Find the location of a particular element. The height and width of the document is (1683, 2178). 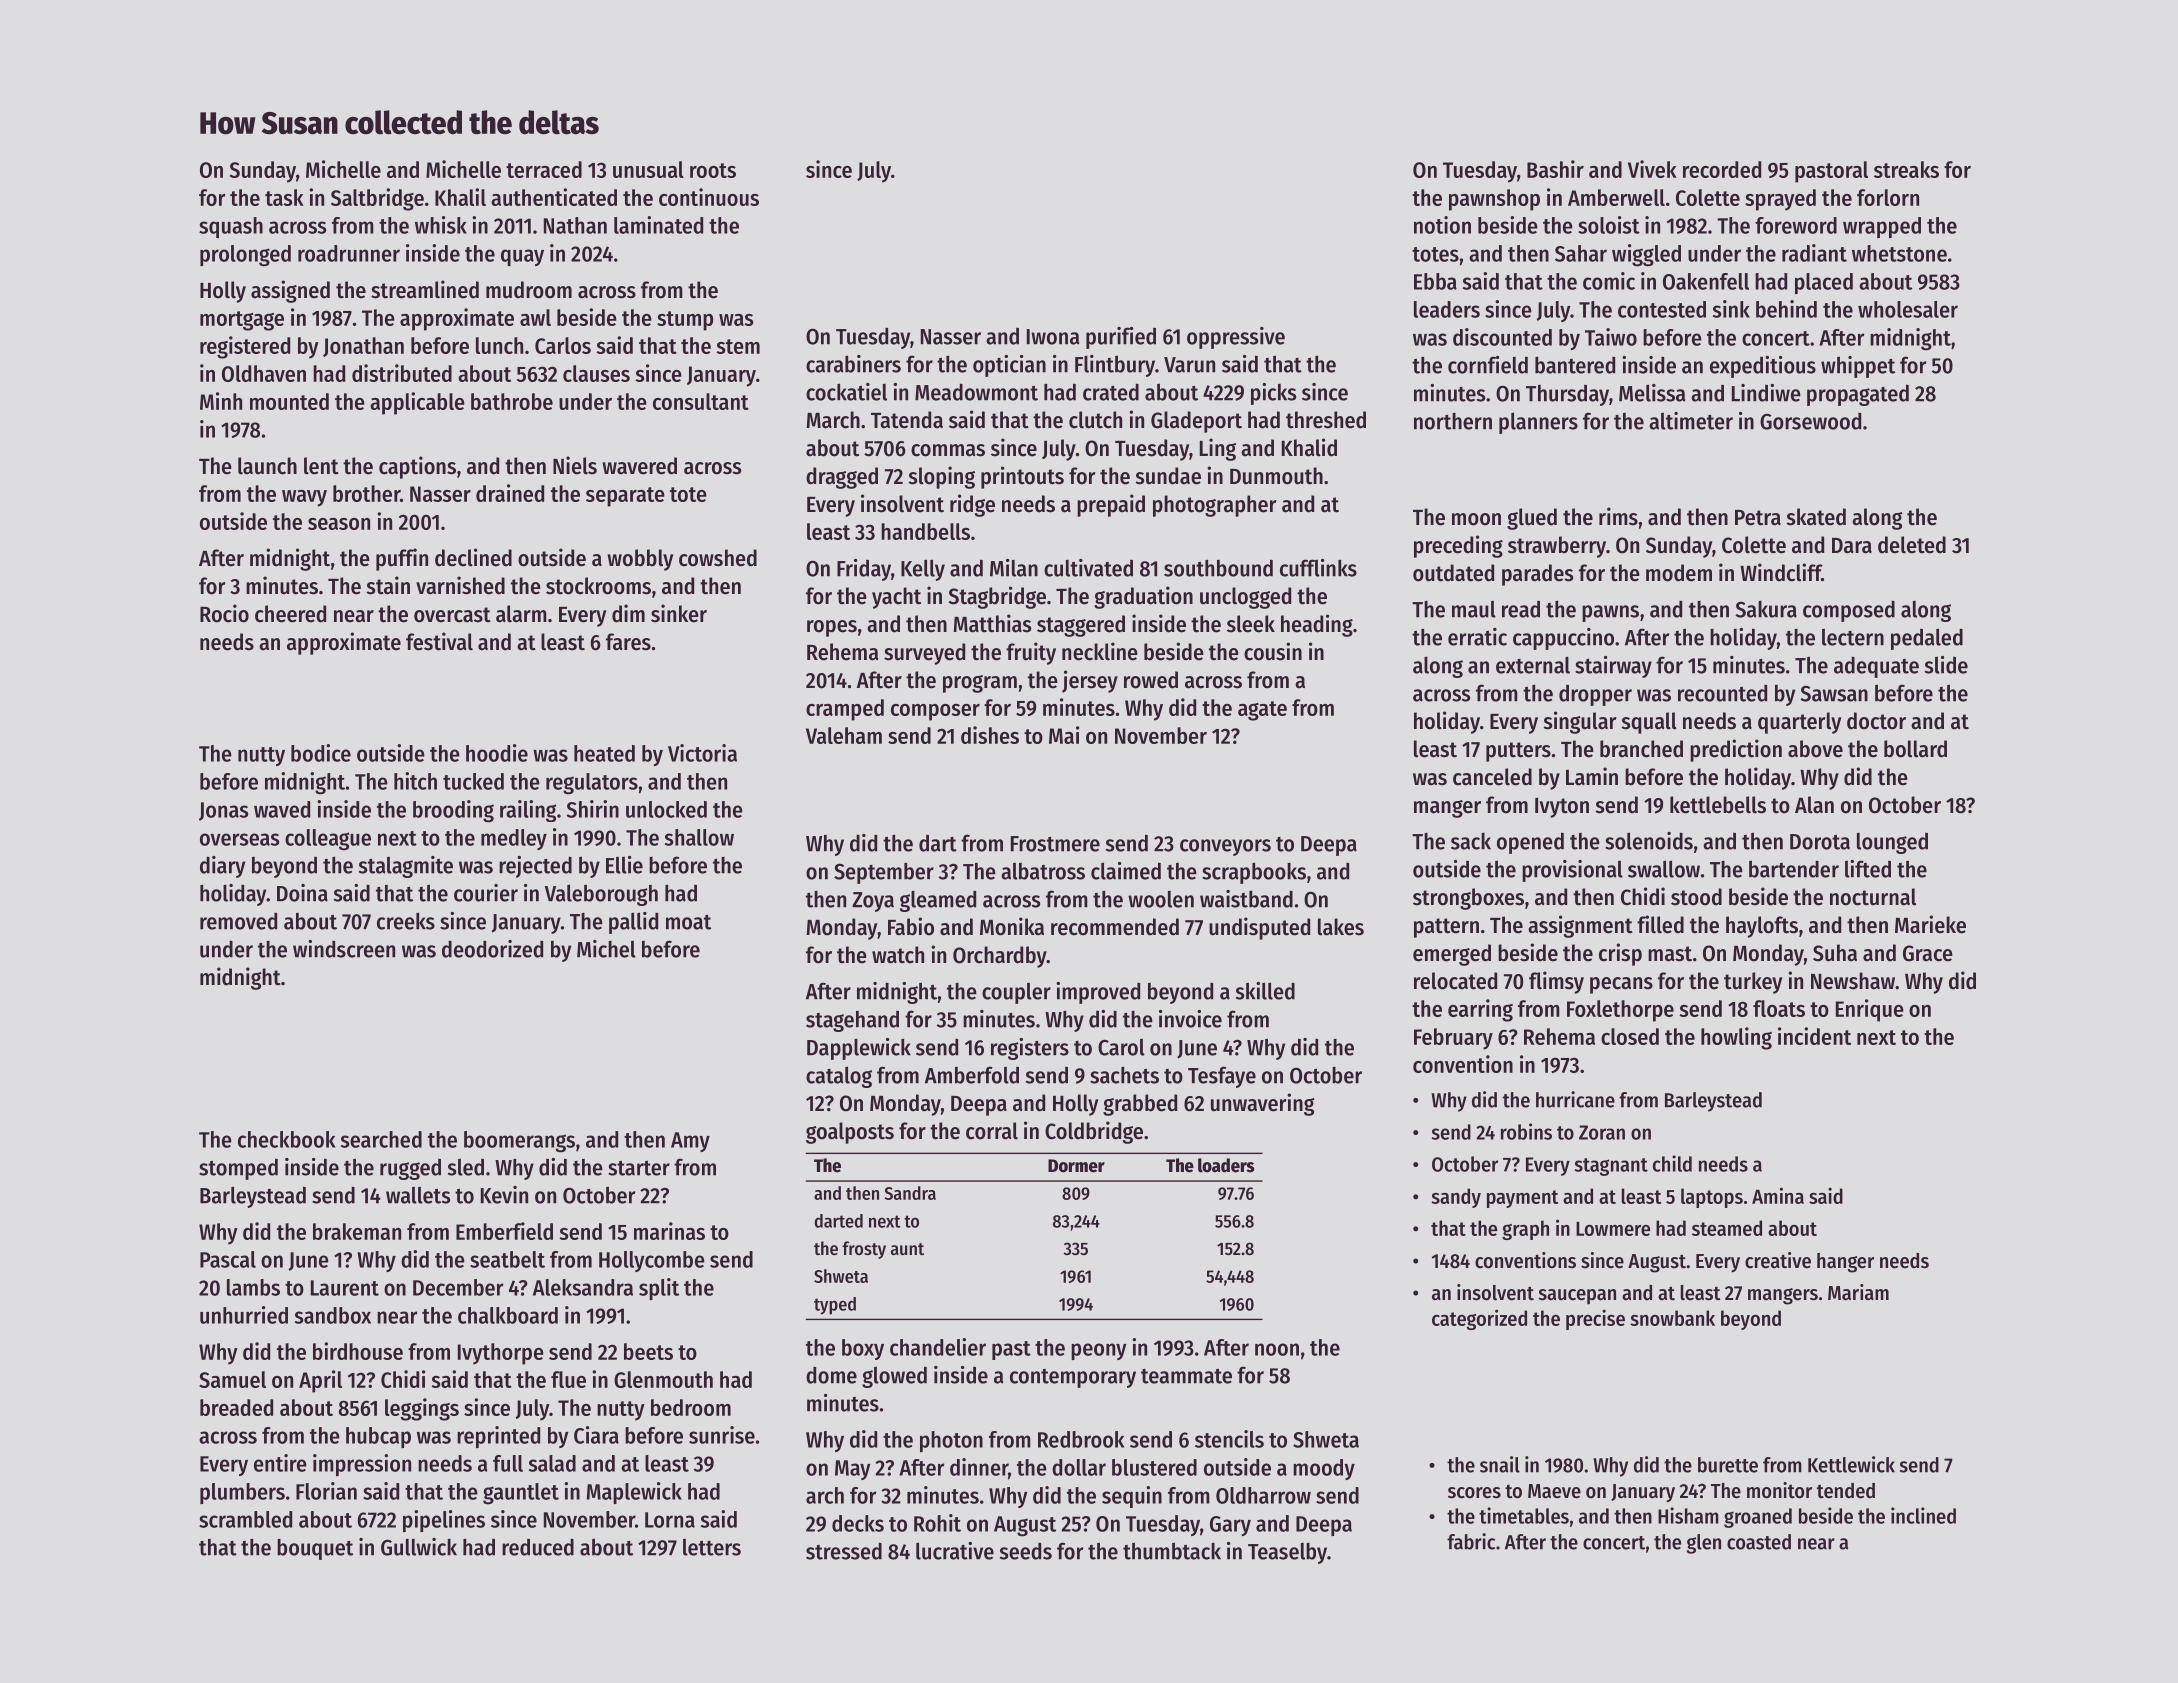

bedroom is located at coordinates (691, 1407).
